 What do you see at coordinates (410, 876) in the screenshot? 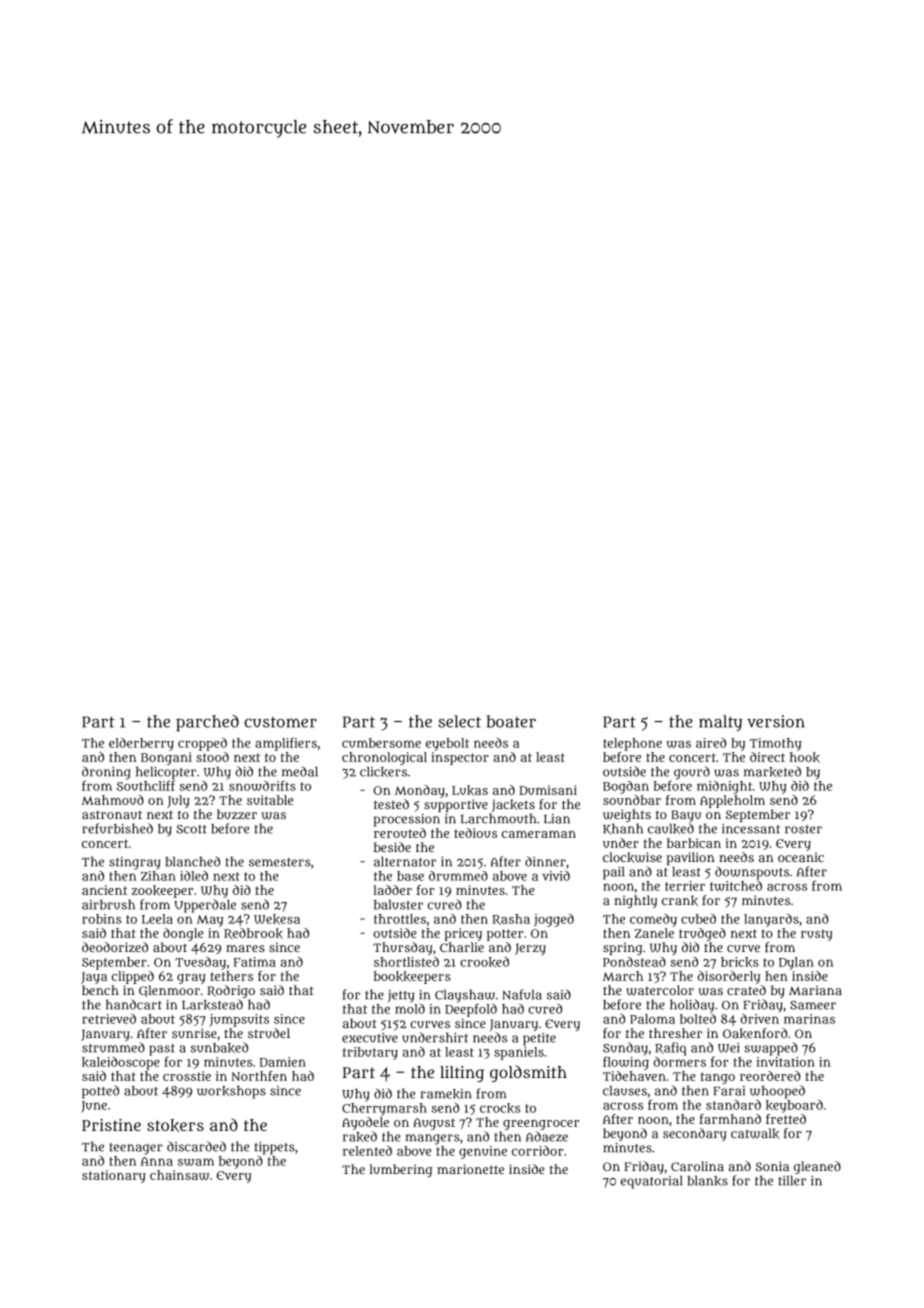
I see `base` at bounding box center [410, 876].
